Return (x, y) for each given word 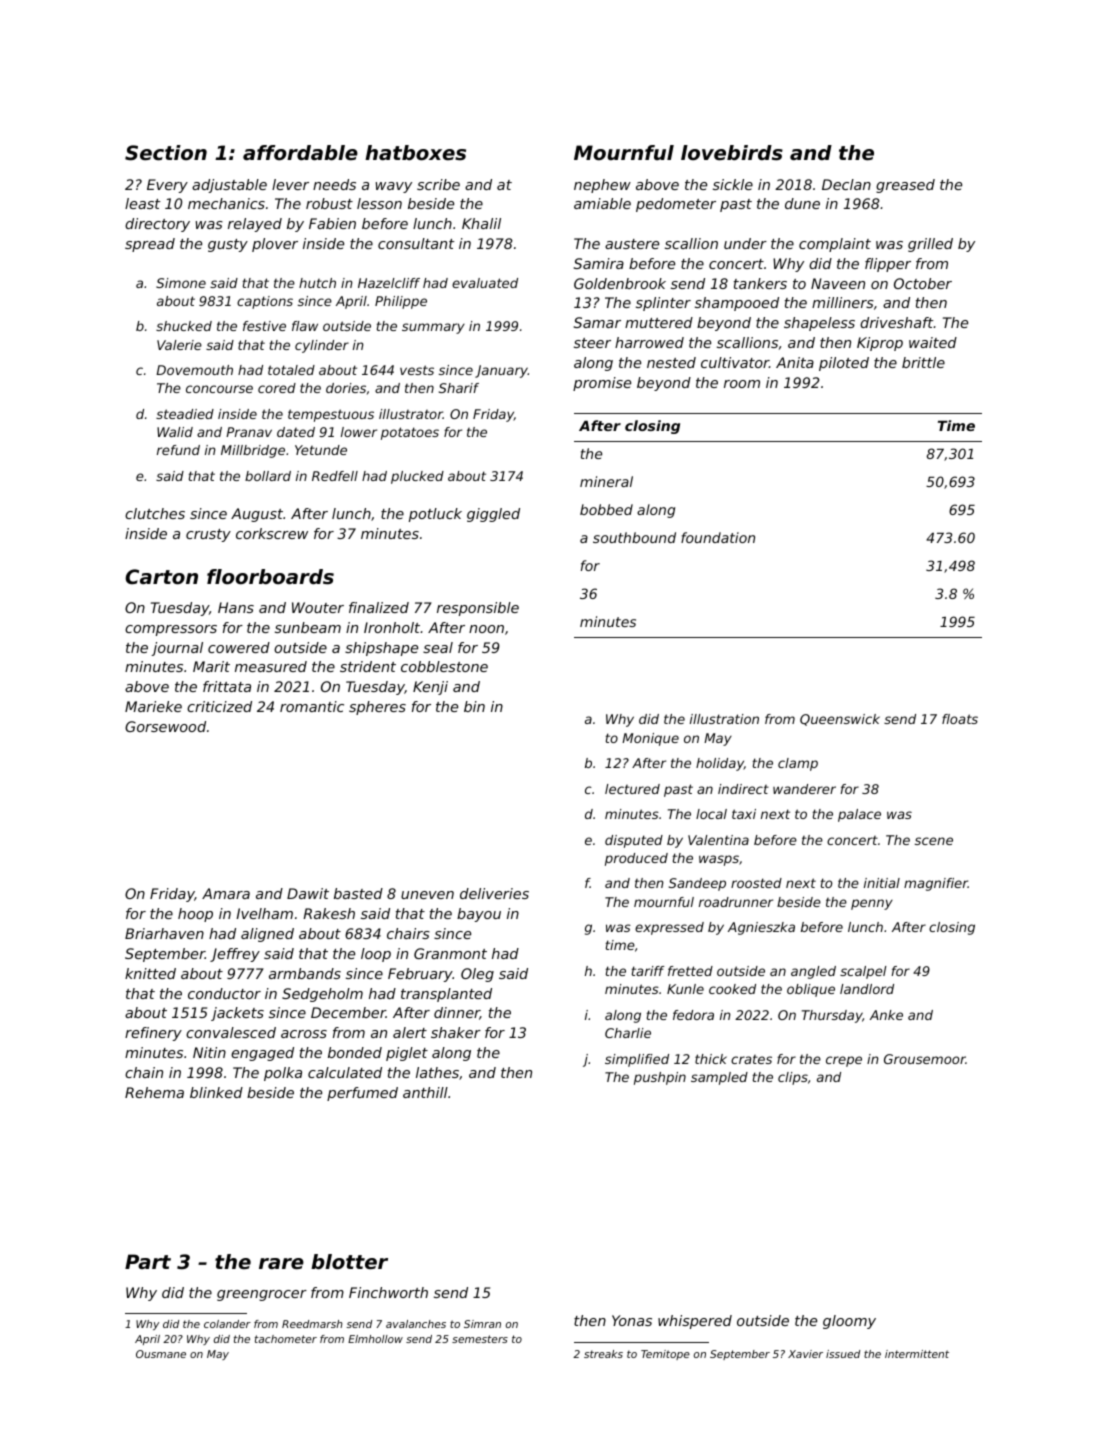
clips (793, 1078)
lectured (632, 789)
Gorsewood (165, 726)
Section (166, 153)
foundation (718, 537)
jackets (237, 1014)
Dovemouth (194, 370)
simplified (637, 1060)
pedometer (676, 205)
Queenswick (840, 720)
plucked (417, 477)
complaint (835, 245)
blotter (349, 1262)
